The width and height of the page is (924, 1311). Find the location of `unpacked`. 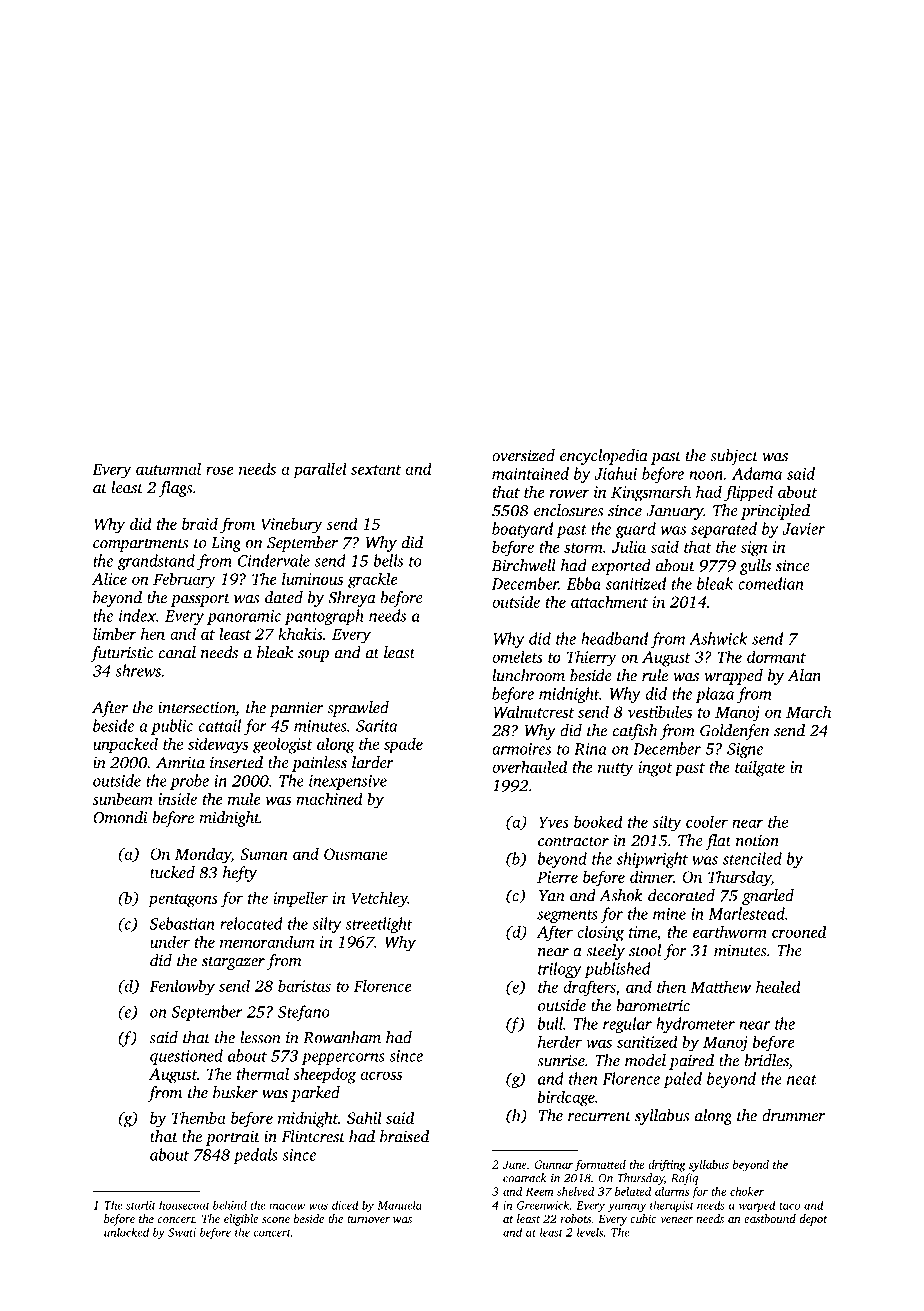

unpacked is located at coordinates (125, 745).
